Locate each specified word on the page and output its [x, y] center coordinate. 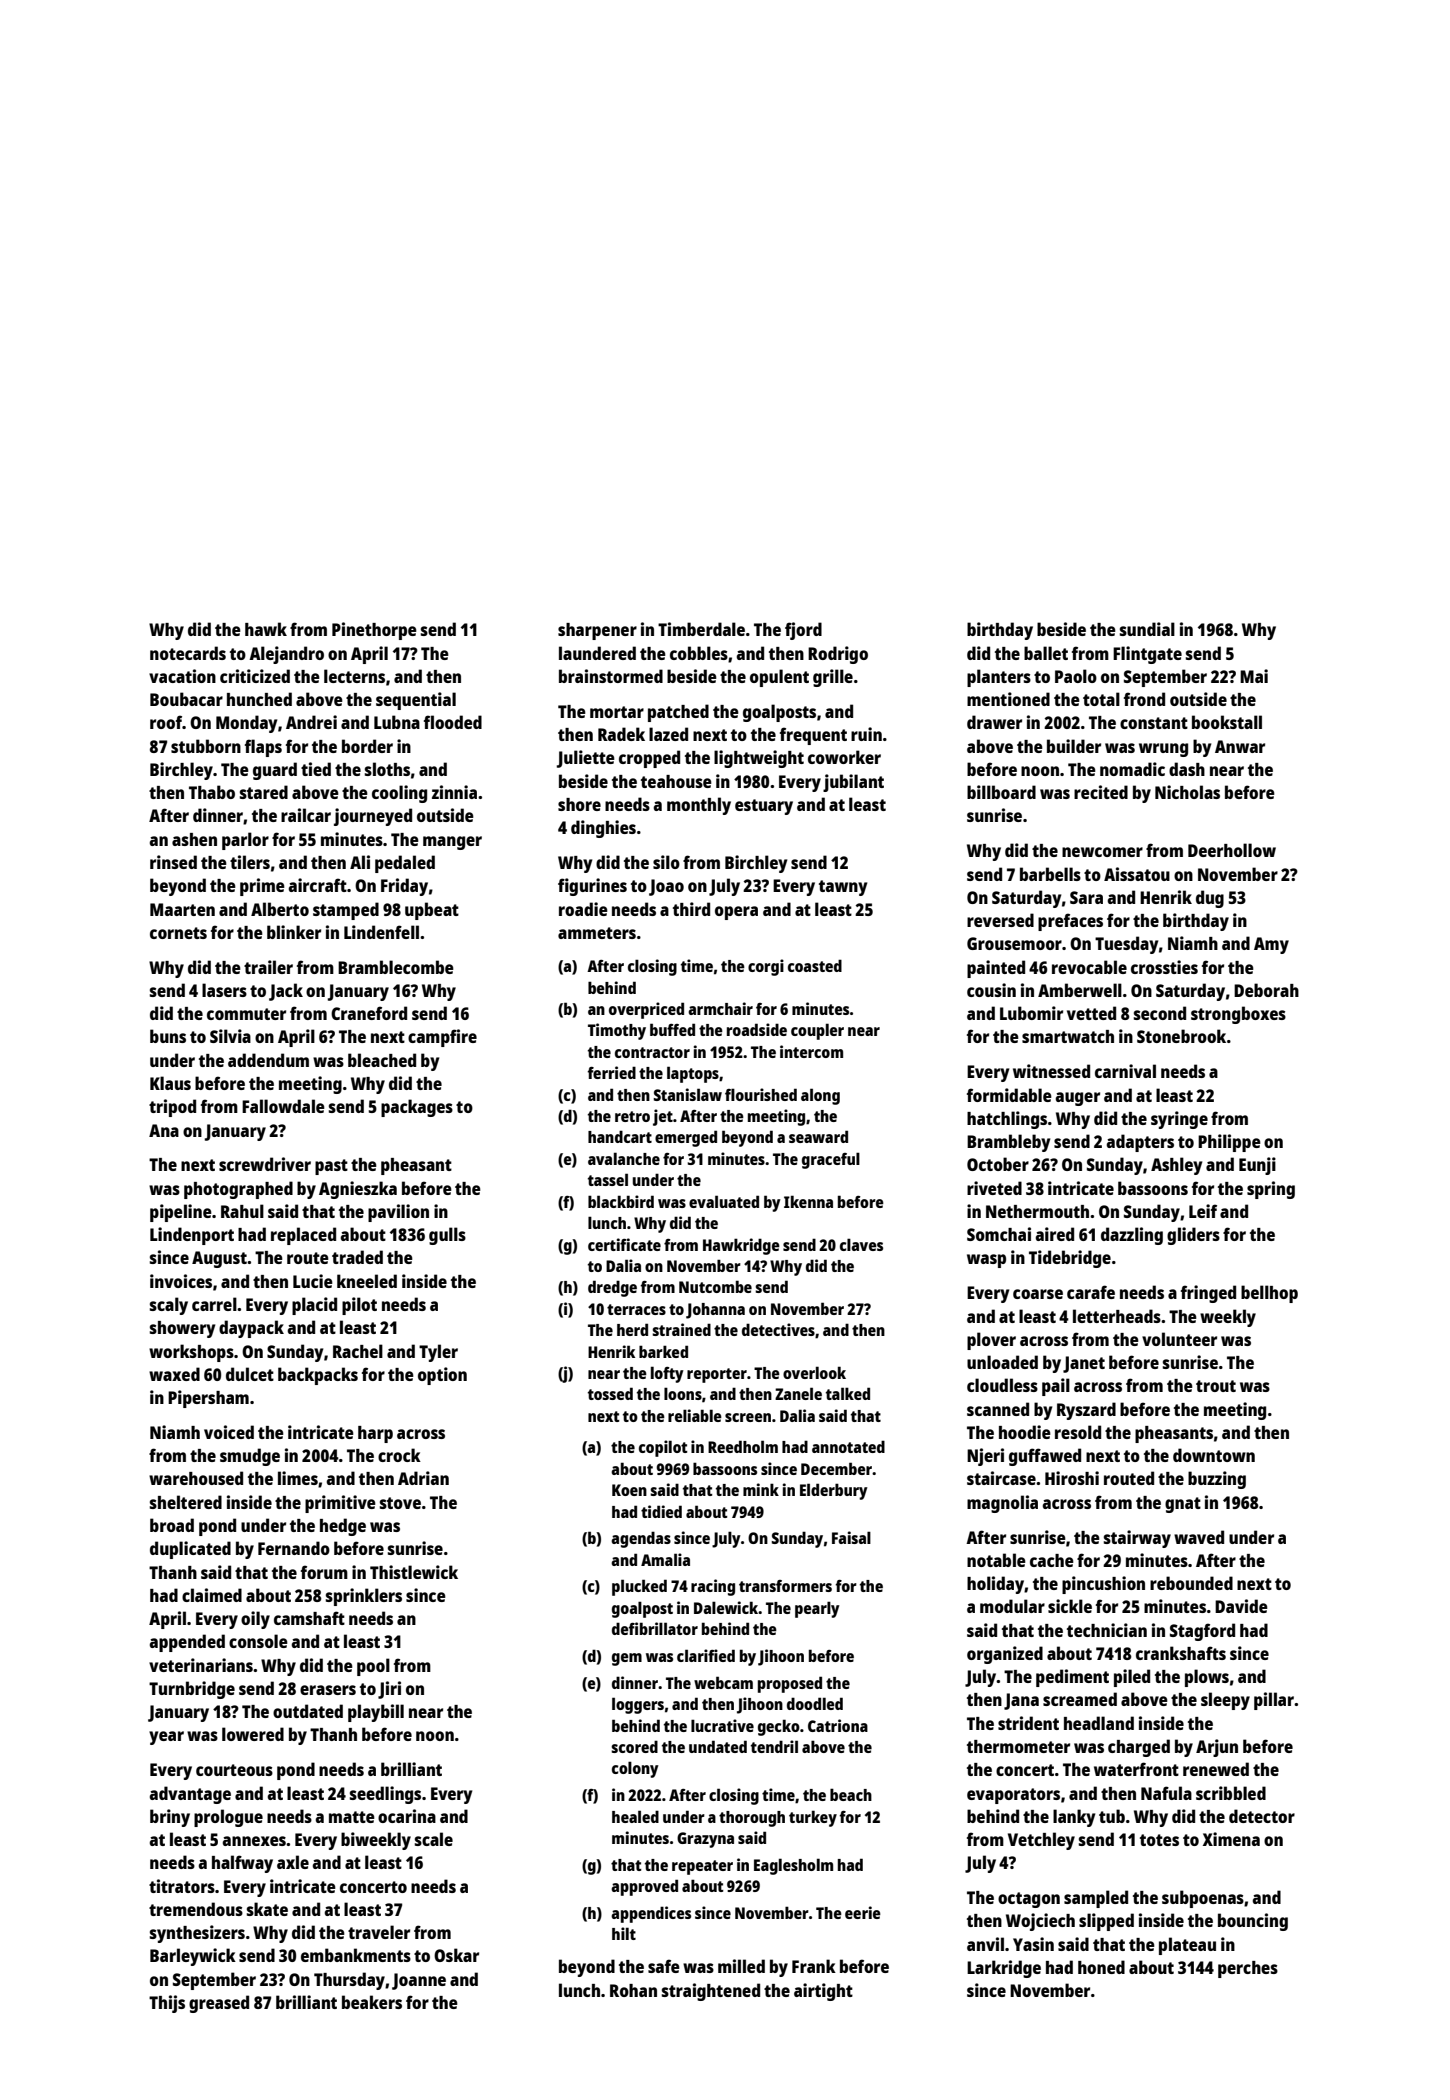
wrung [1163, 750]
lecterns [354, 676]
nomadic [1132, 769]
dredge [612, 1288]
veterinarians [201, 1665]
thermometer [1018, 1746]
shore [579, 804]
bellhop [1269, 1294]
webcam [723, 1682]
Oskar [456, 1955]
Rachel [358, 1351]
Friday [404, 887]
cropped [649, 759]
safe [664, 1966]
